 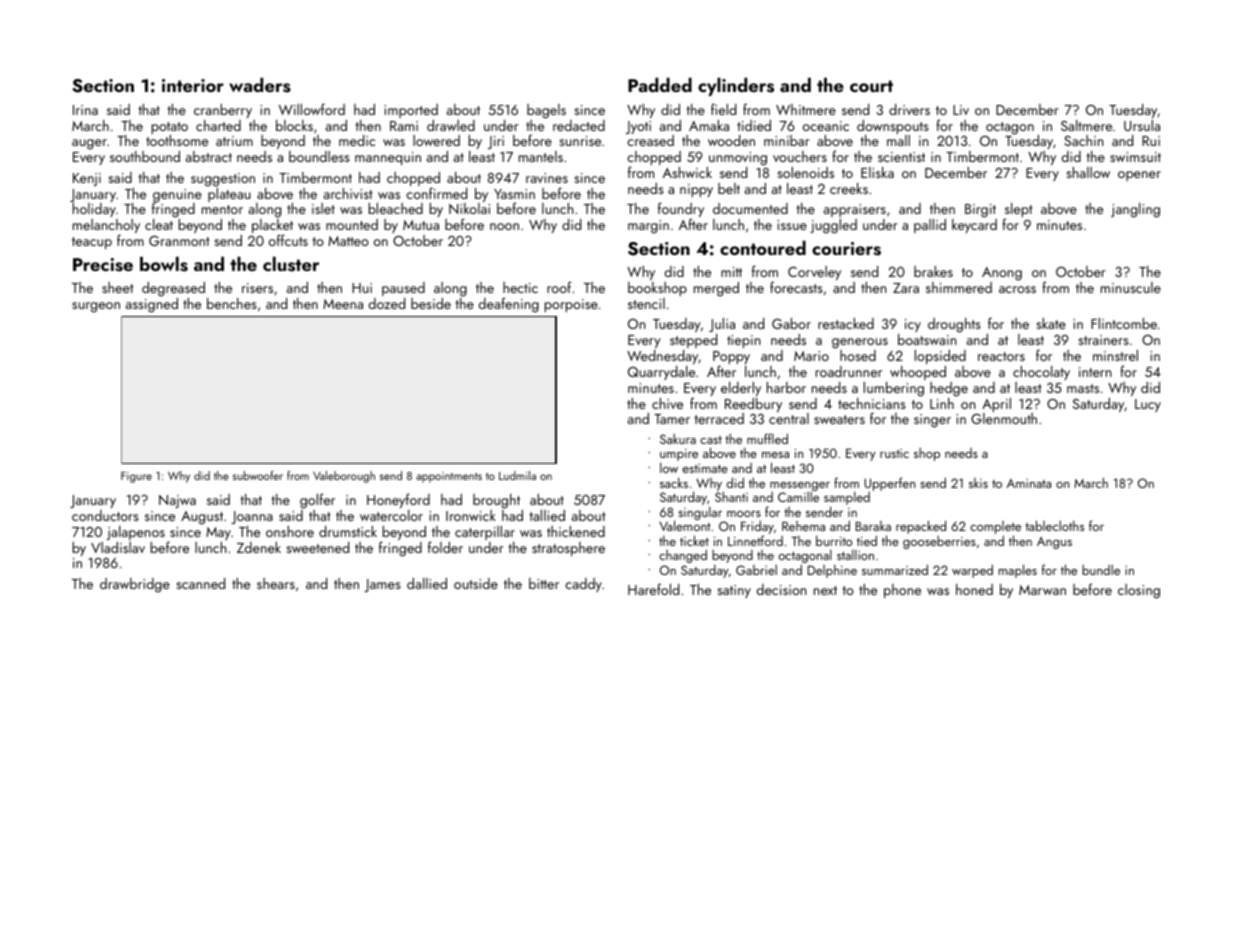 I want to click on redacted, so click(x=579, y=125).
